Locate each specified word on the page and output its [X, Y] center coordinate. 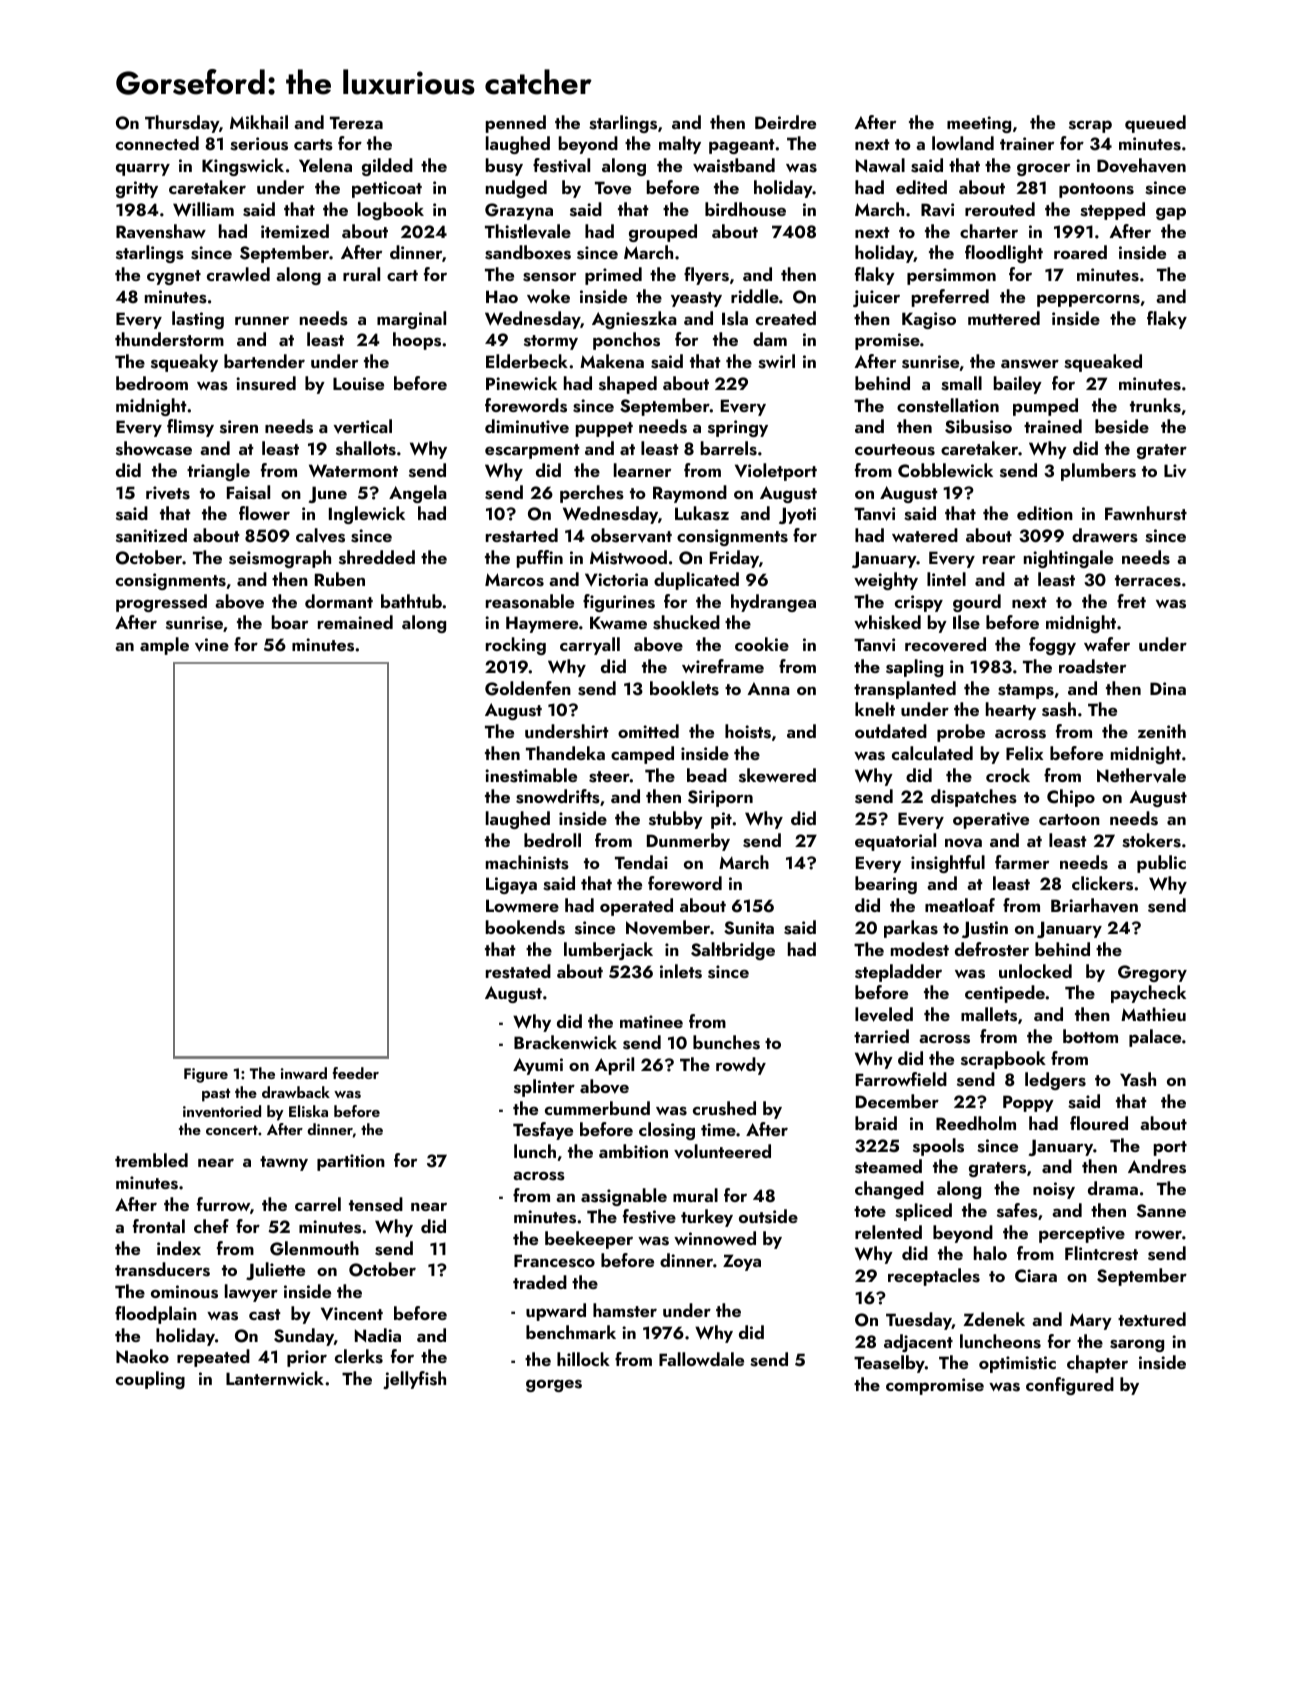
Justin [985, 929]
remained [355, 622]
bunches [726, 1042]
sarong [1137, 1345]
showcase [154, 448]
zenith [1162, 731]
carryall [590, 646]
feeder [356, 1073]
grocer [1043, 170]
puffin [540, 559]
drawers [1105, 535]
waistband [734, 165]
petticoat [387, 189]
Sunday [304, 1337]
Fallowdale [701, 1359]
